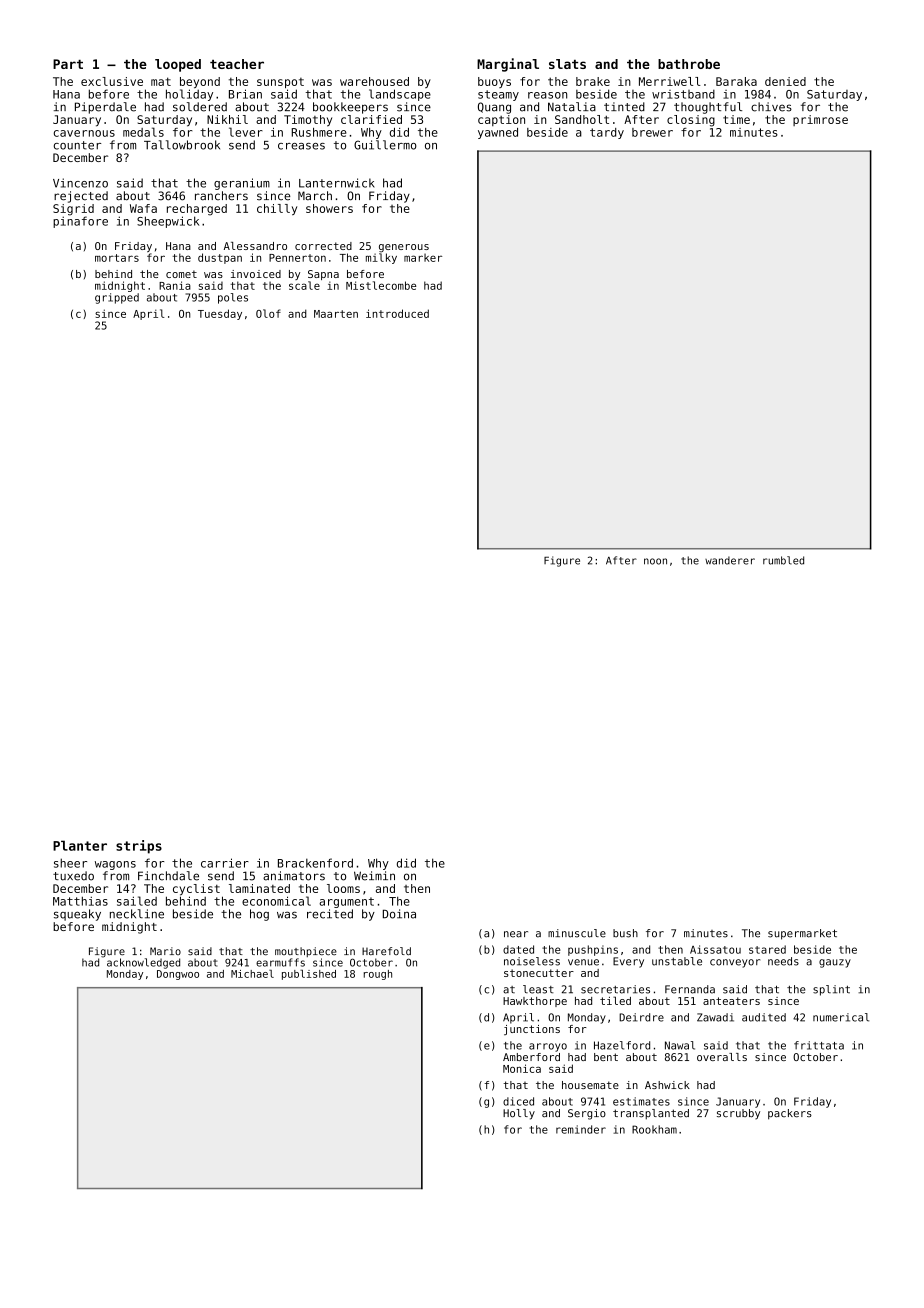 The height and width of the page is (1308, 924). What do you see at coordinates (80, 845) in the page?
I see `Planter` at bounding box center [80, 845].
